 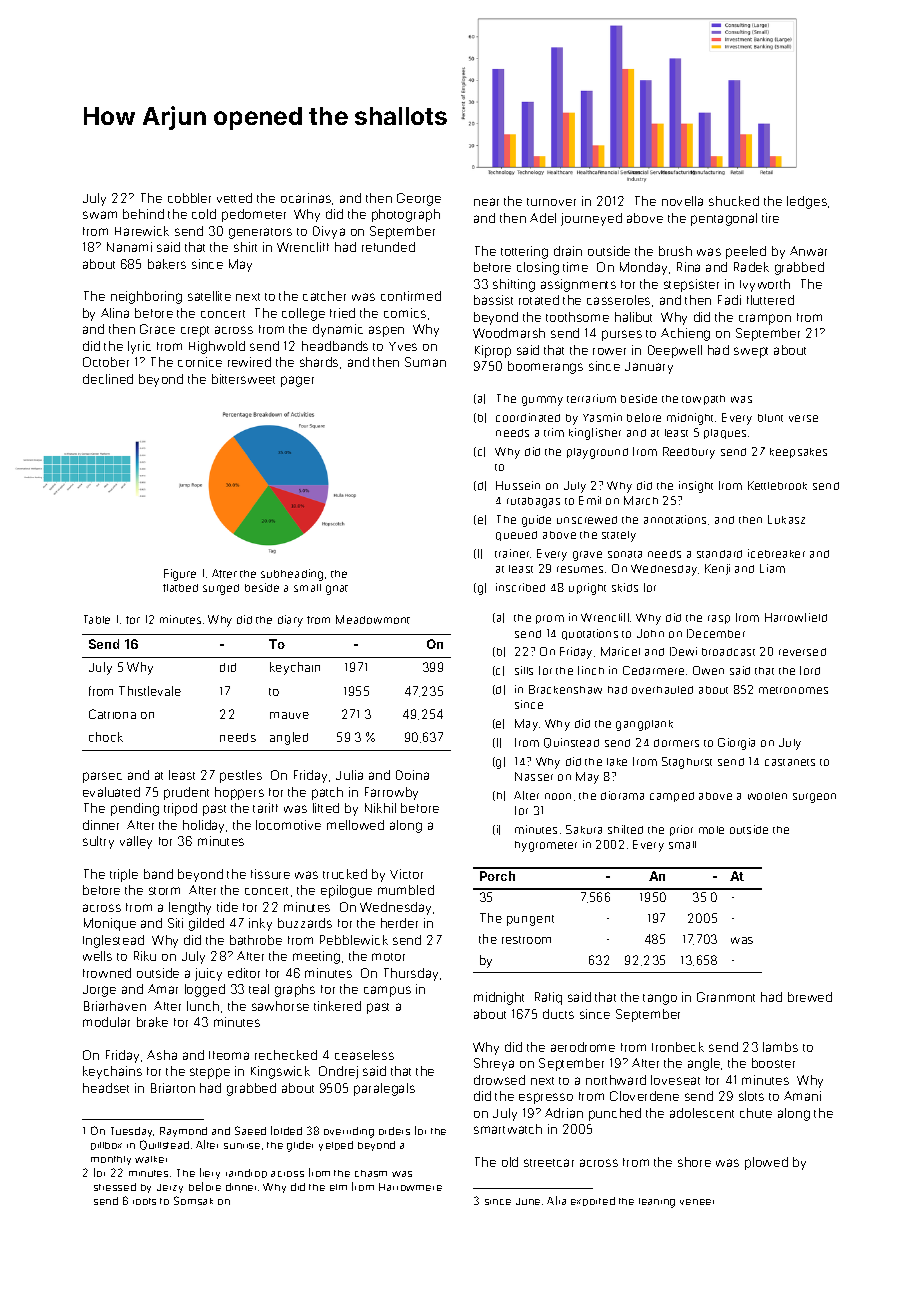 What do you see at coordinates (411, 296) in the screenshot?
I see `confirmed` at bounding box center [411, 296].
